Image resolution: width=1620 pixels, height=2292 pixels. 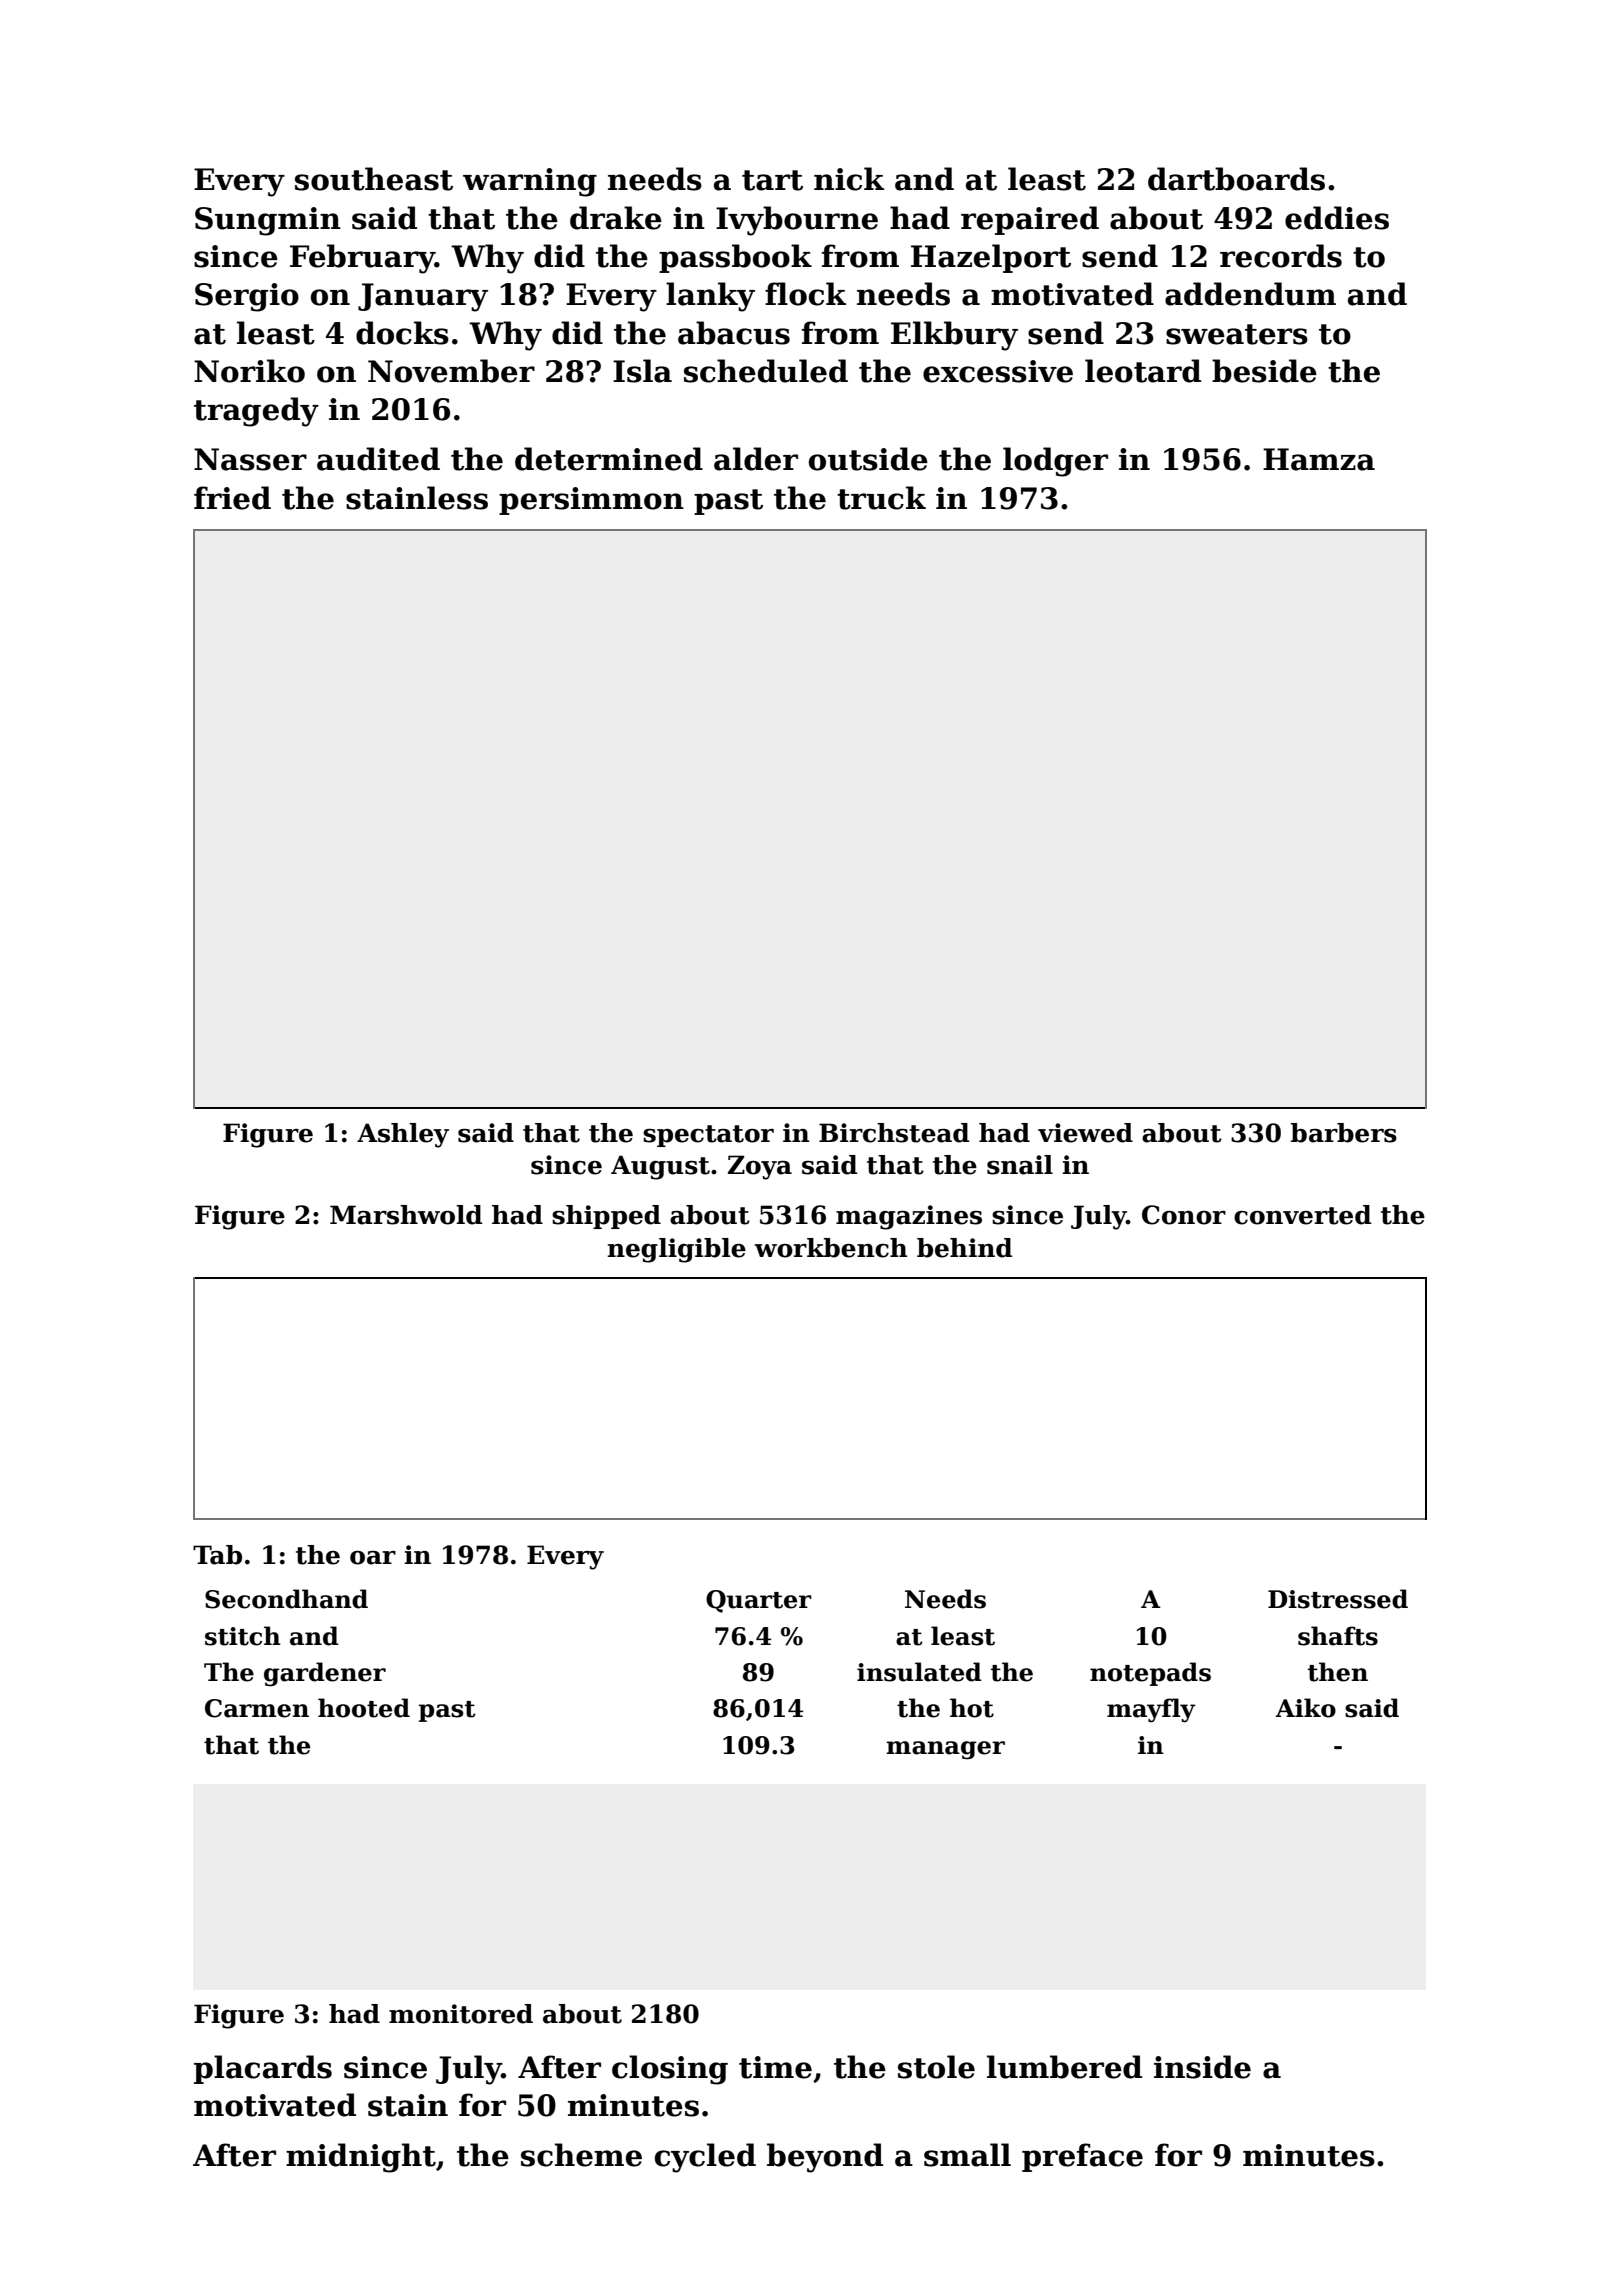 What do you see at coordinates (249, 371) in the screenshot?
I see `Noriko` at bounding box center [249, 371].
